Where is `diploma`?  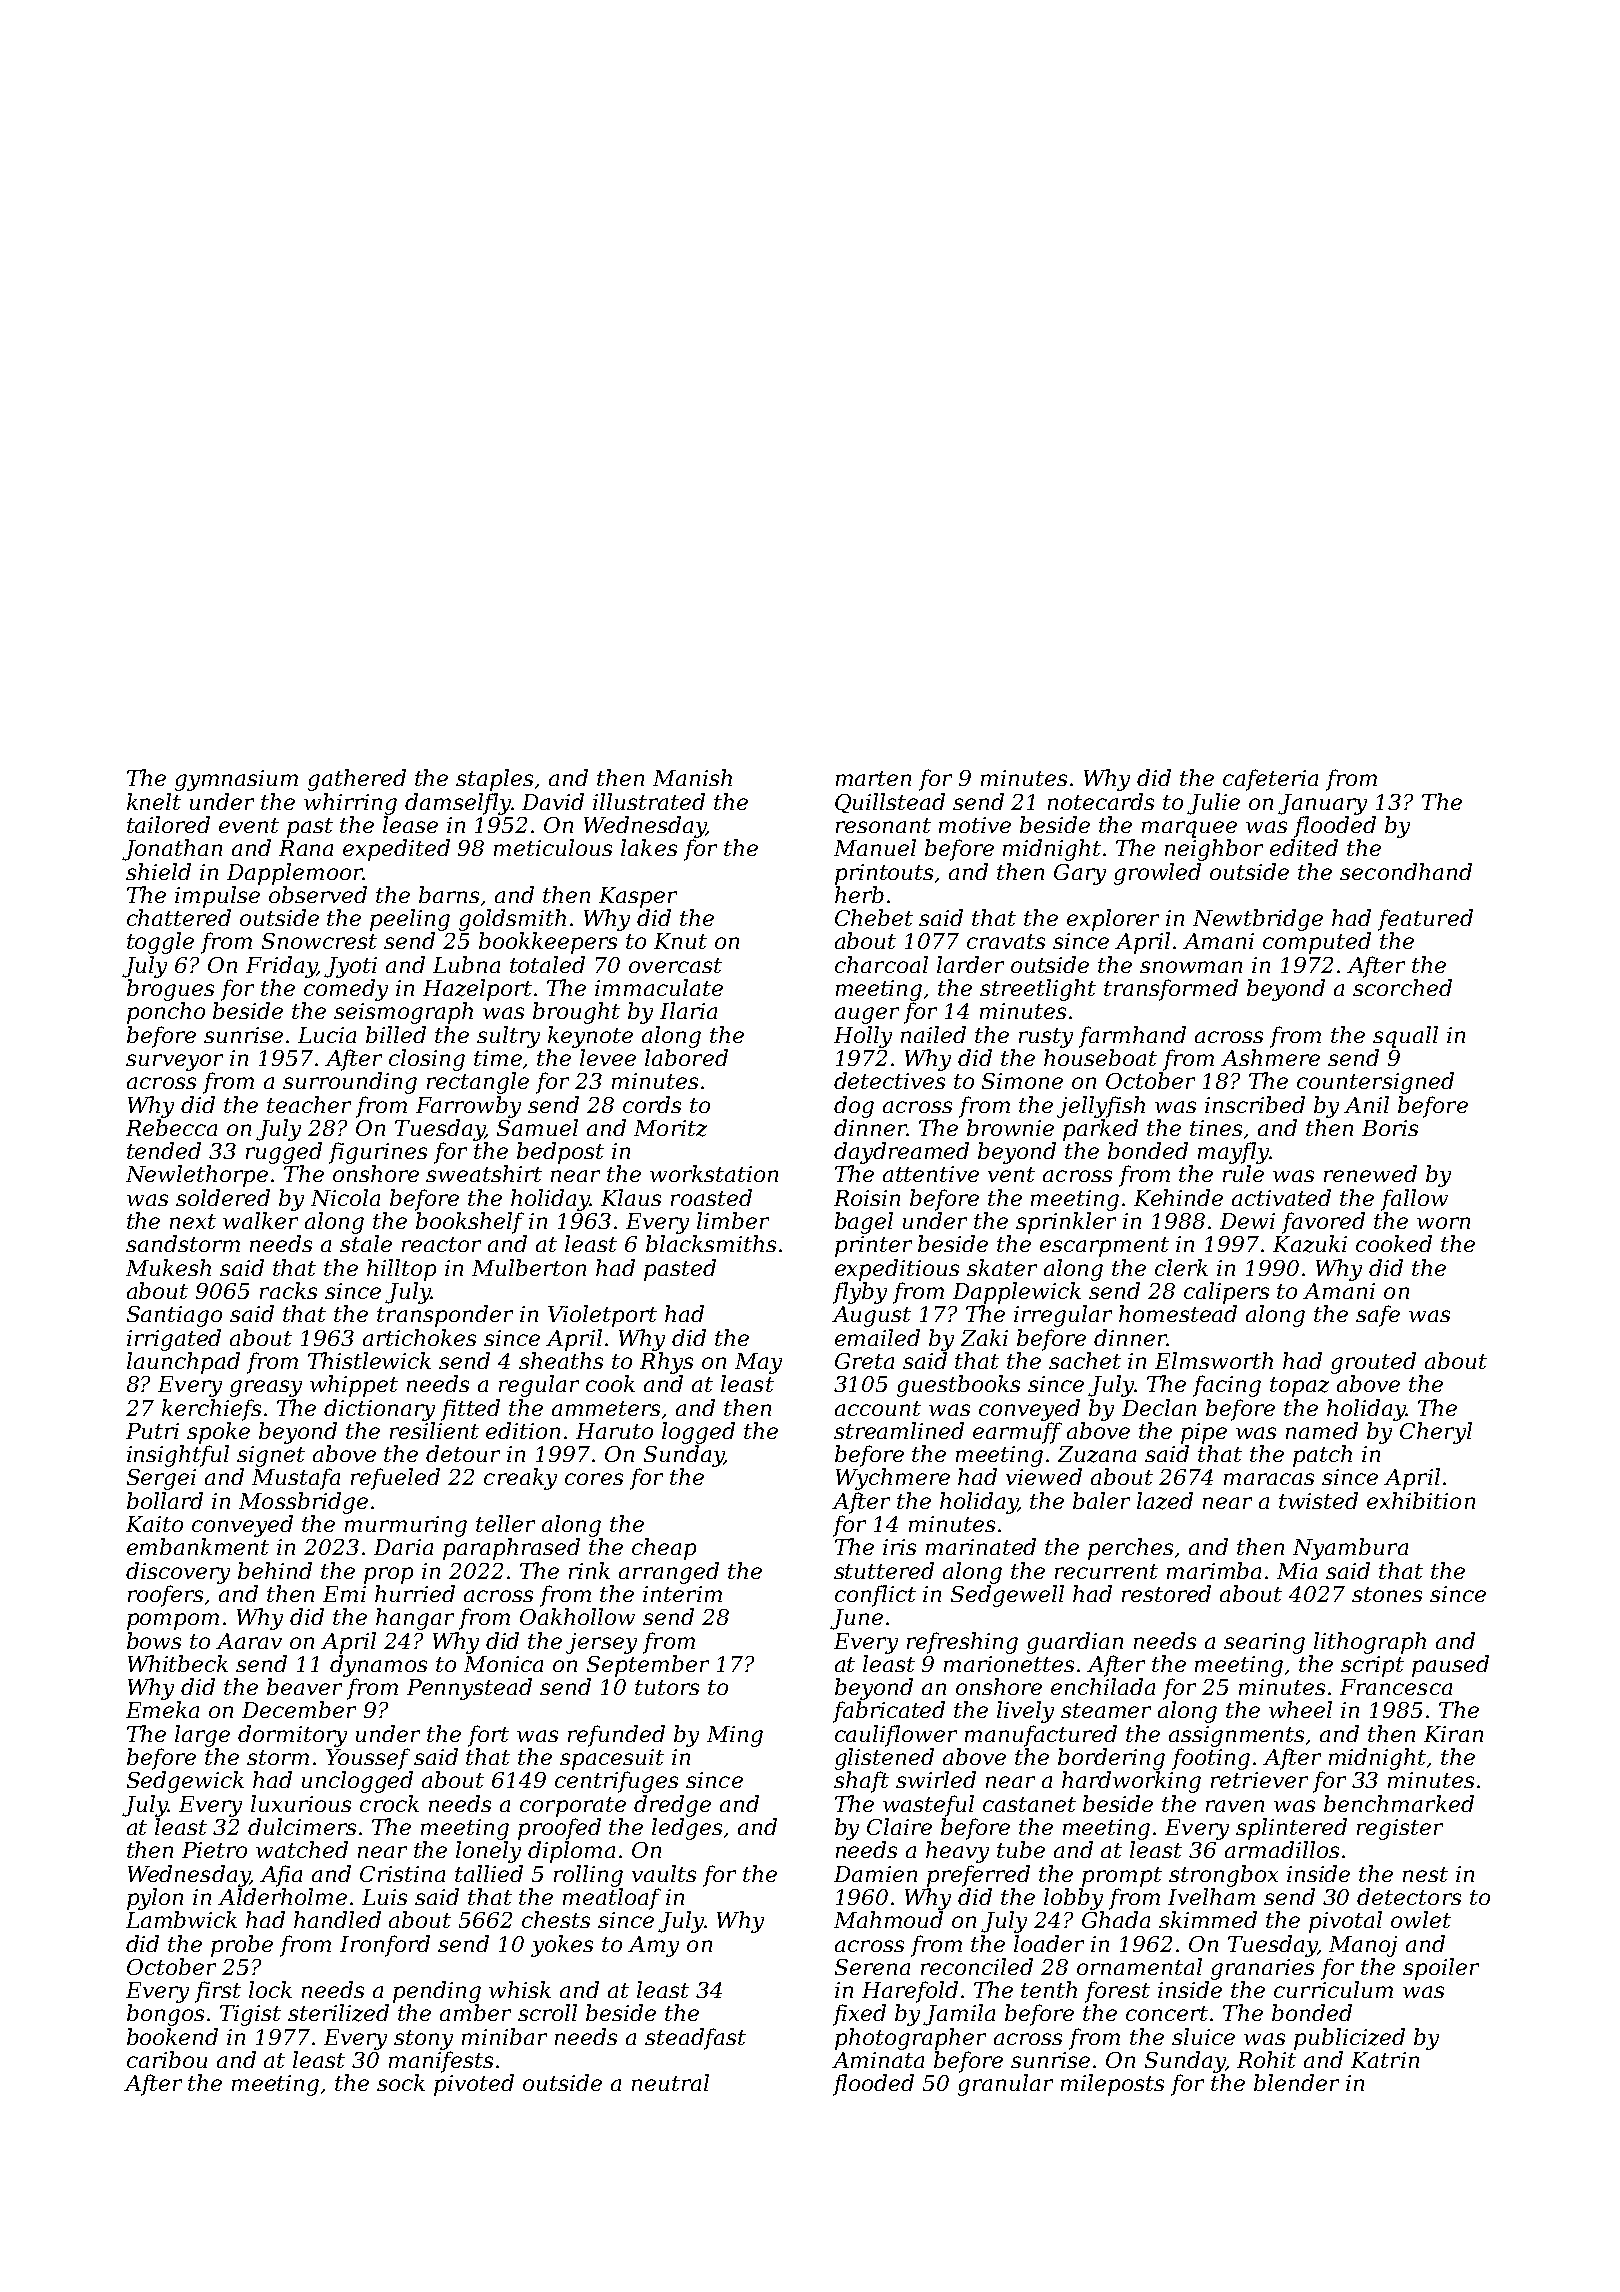
diploma is located at coordinates (571, 1852).
